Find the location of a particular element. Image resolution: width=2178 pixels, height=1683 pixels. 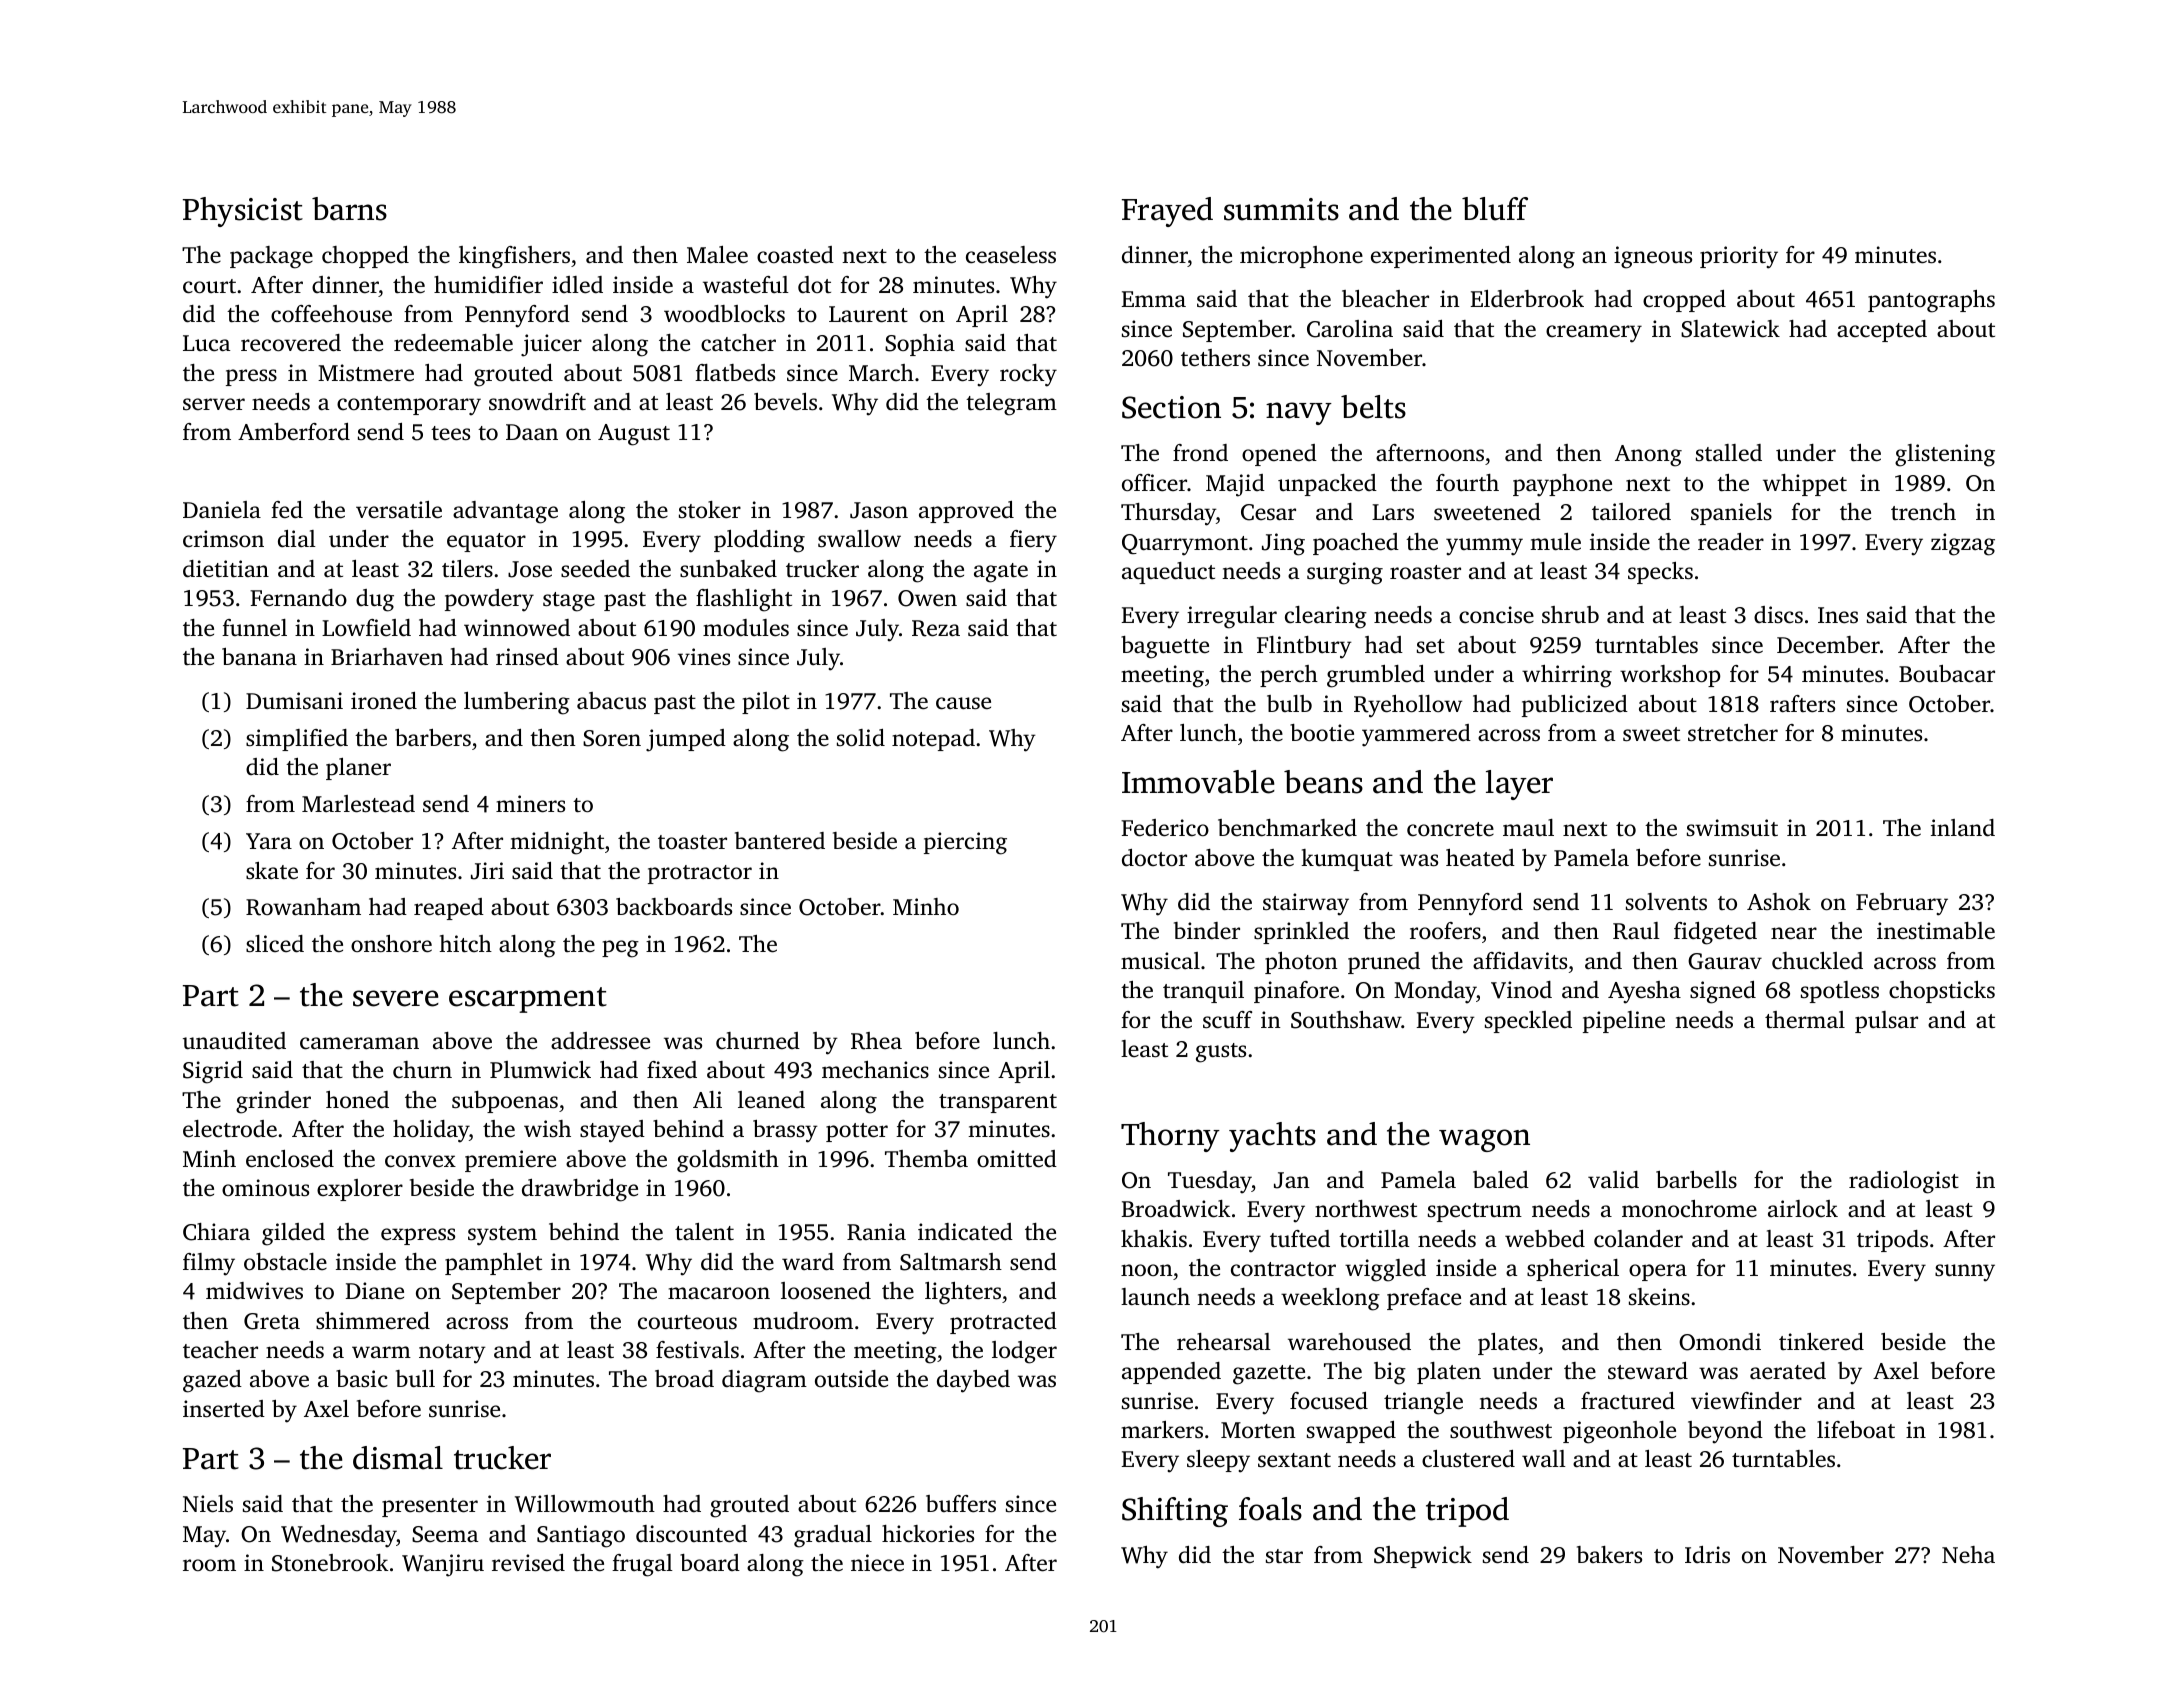

Yara is located at coordinates (269, 841).
